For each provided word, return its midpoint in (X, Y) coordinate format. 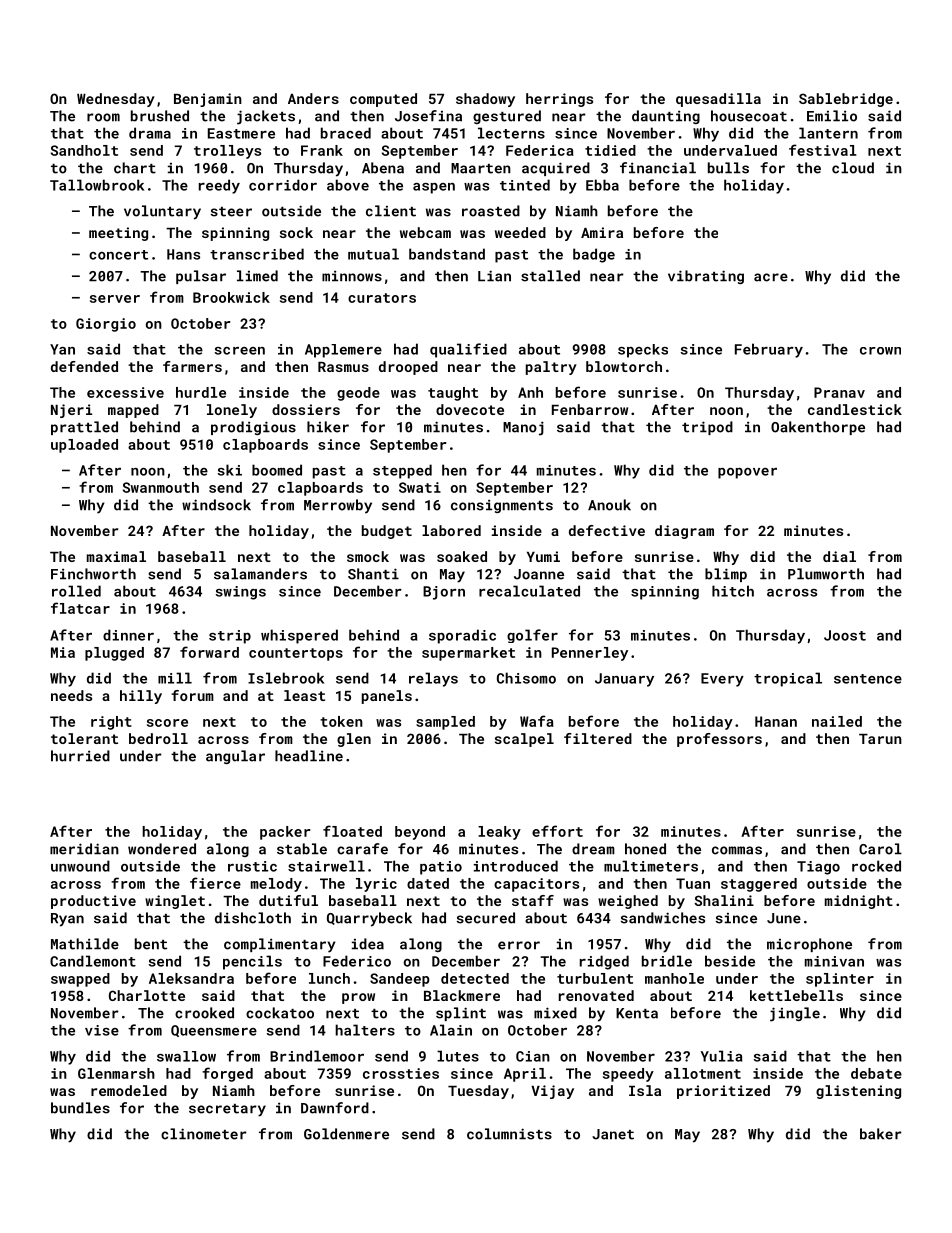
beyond (420, 833)
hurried (80, 756)
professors (719, 740)
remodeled (129, 1090)
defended (84, 366)
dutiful (288, 900)
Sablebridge (846, 100)
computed (383, 100)
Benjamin (208, 100)
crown (880, 351)
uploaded (84, 446)
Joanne (539, 574)
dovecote (470, 409)
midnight (859, 902)
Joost (845, 635)
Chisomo (526, 678)
